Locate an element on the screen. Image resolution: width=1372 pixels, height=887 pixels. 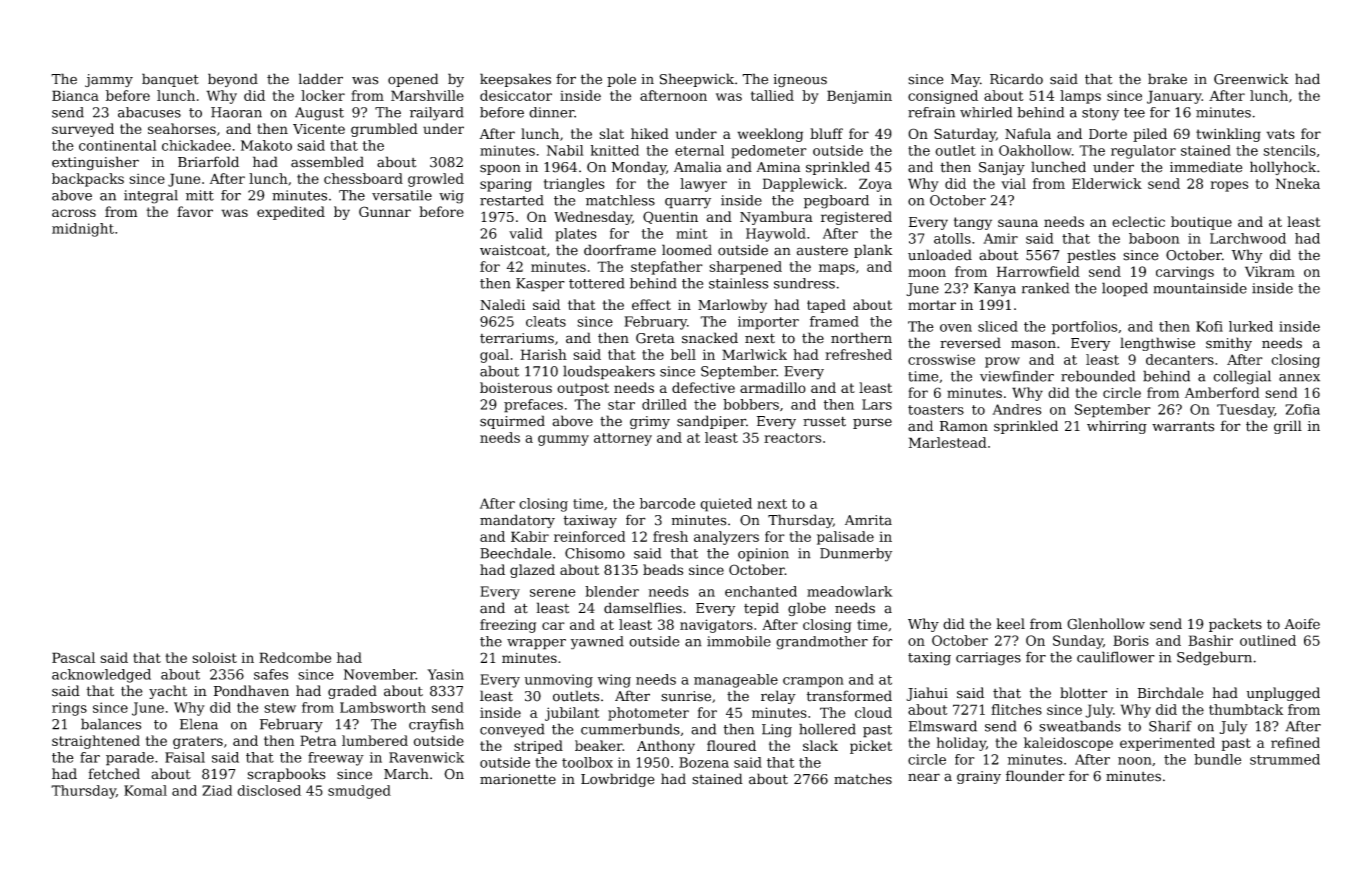
jammy is located at coordinates (109, 80).
